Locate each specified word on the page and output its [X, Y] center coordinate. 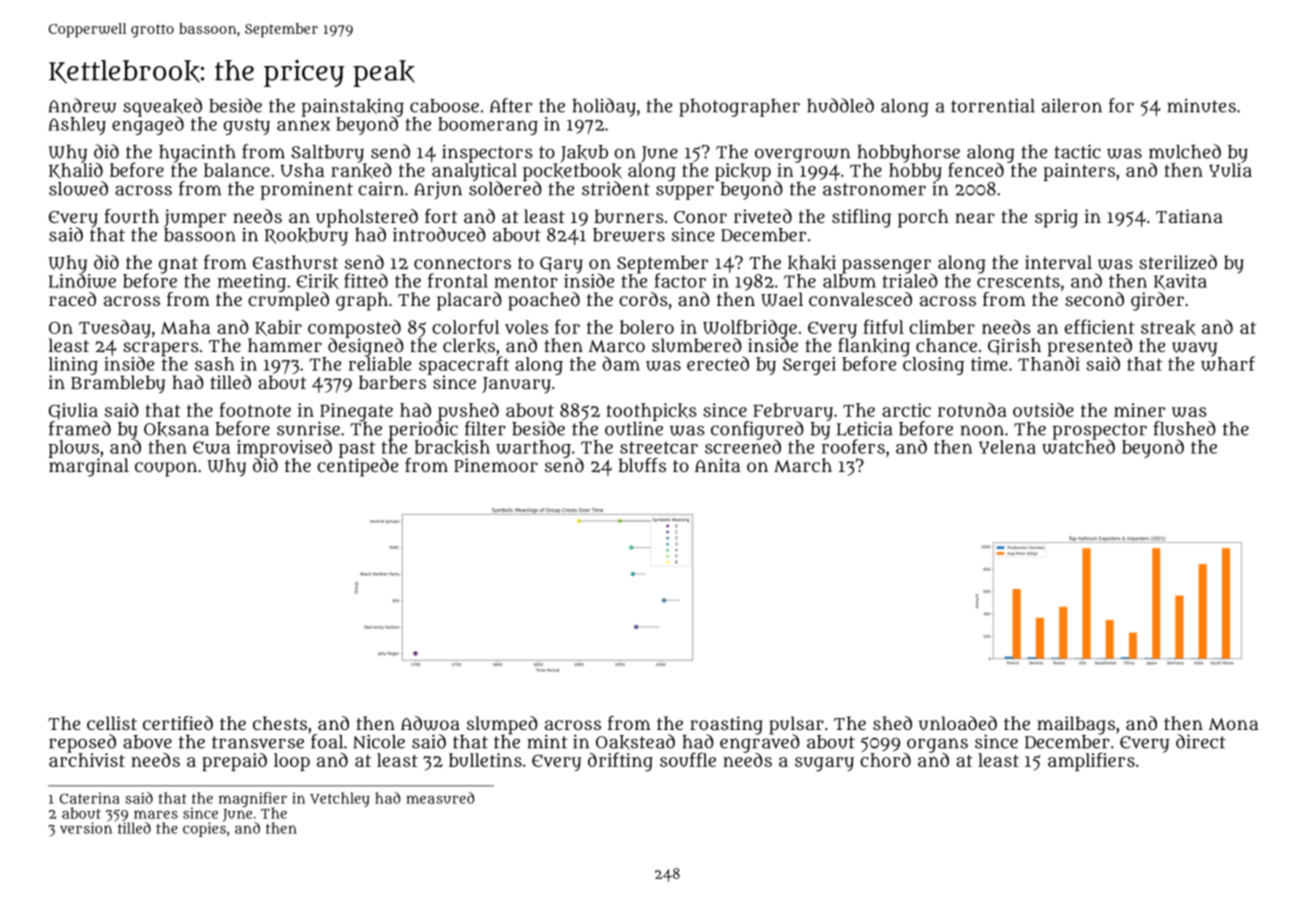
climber [942, 327]
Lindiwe [82, 281]
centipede [357, 467]
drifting [620, 762]
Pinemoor [496, 465]
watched [1078, 447]
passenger [887, 266]
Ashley [77, 126]
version [86, 828]
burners [629, 216]
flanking [874, 347]
